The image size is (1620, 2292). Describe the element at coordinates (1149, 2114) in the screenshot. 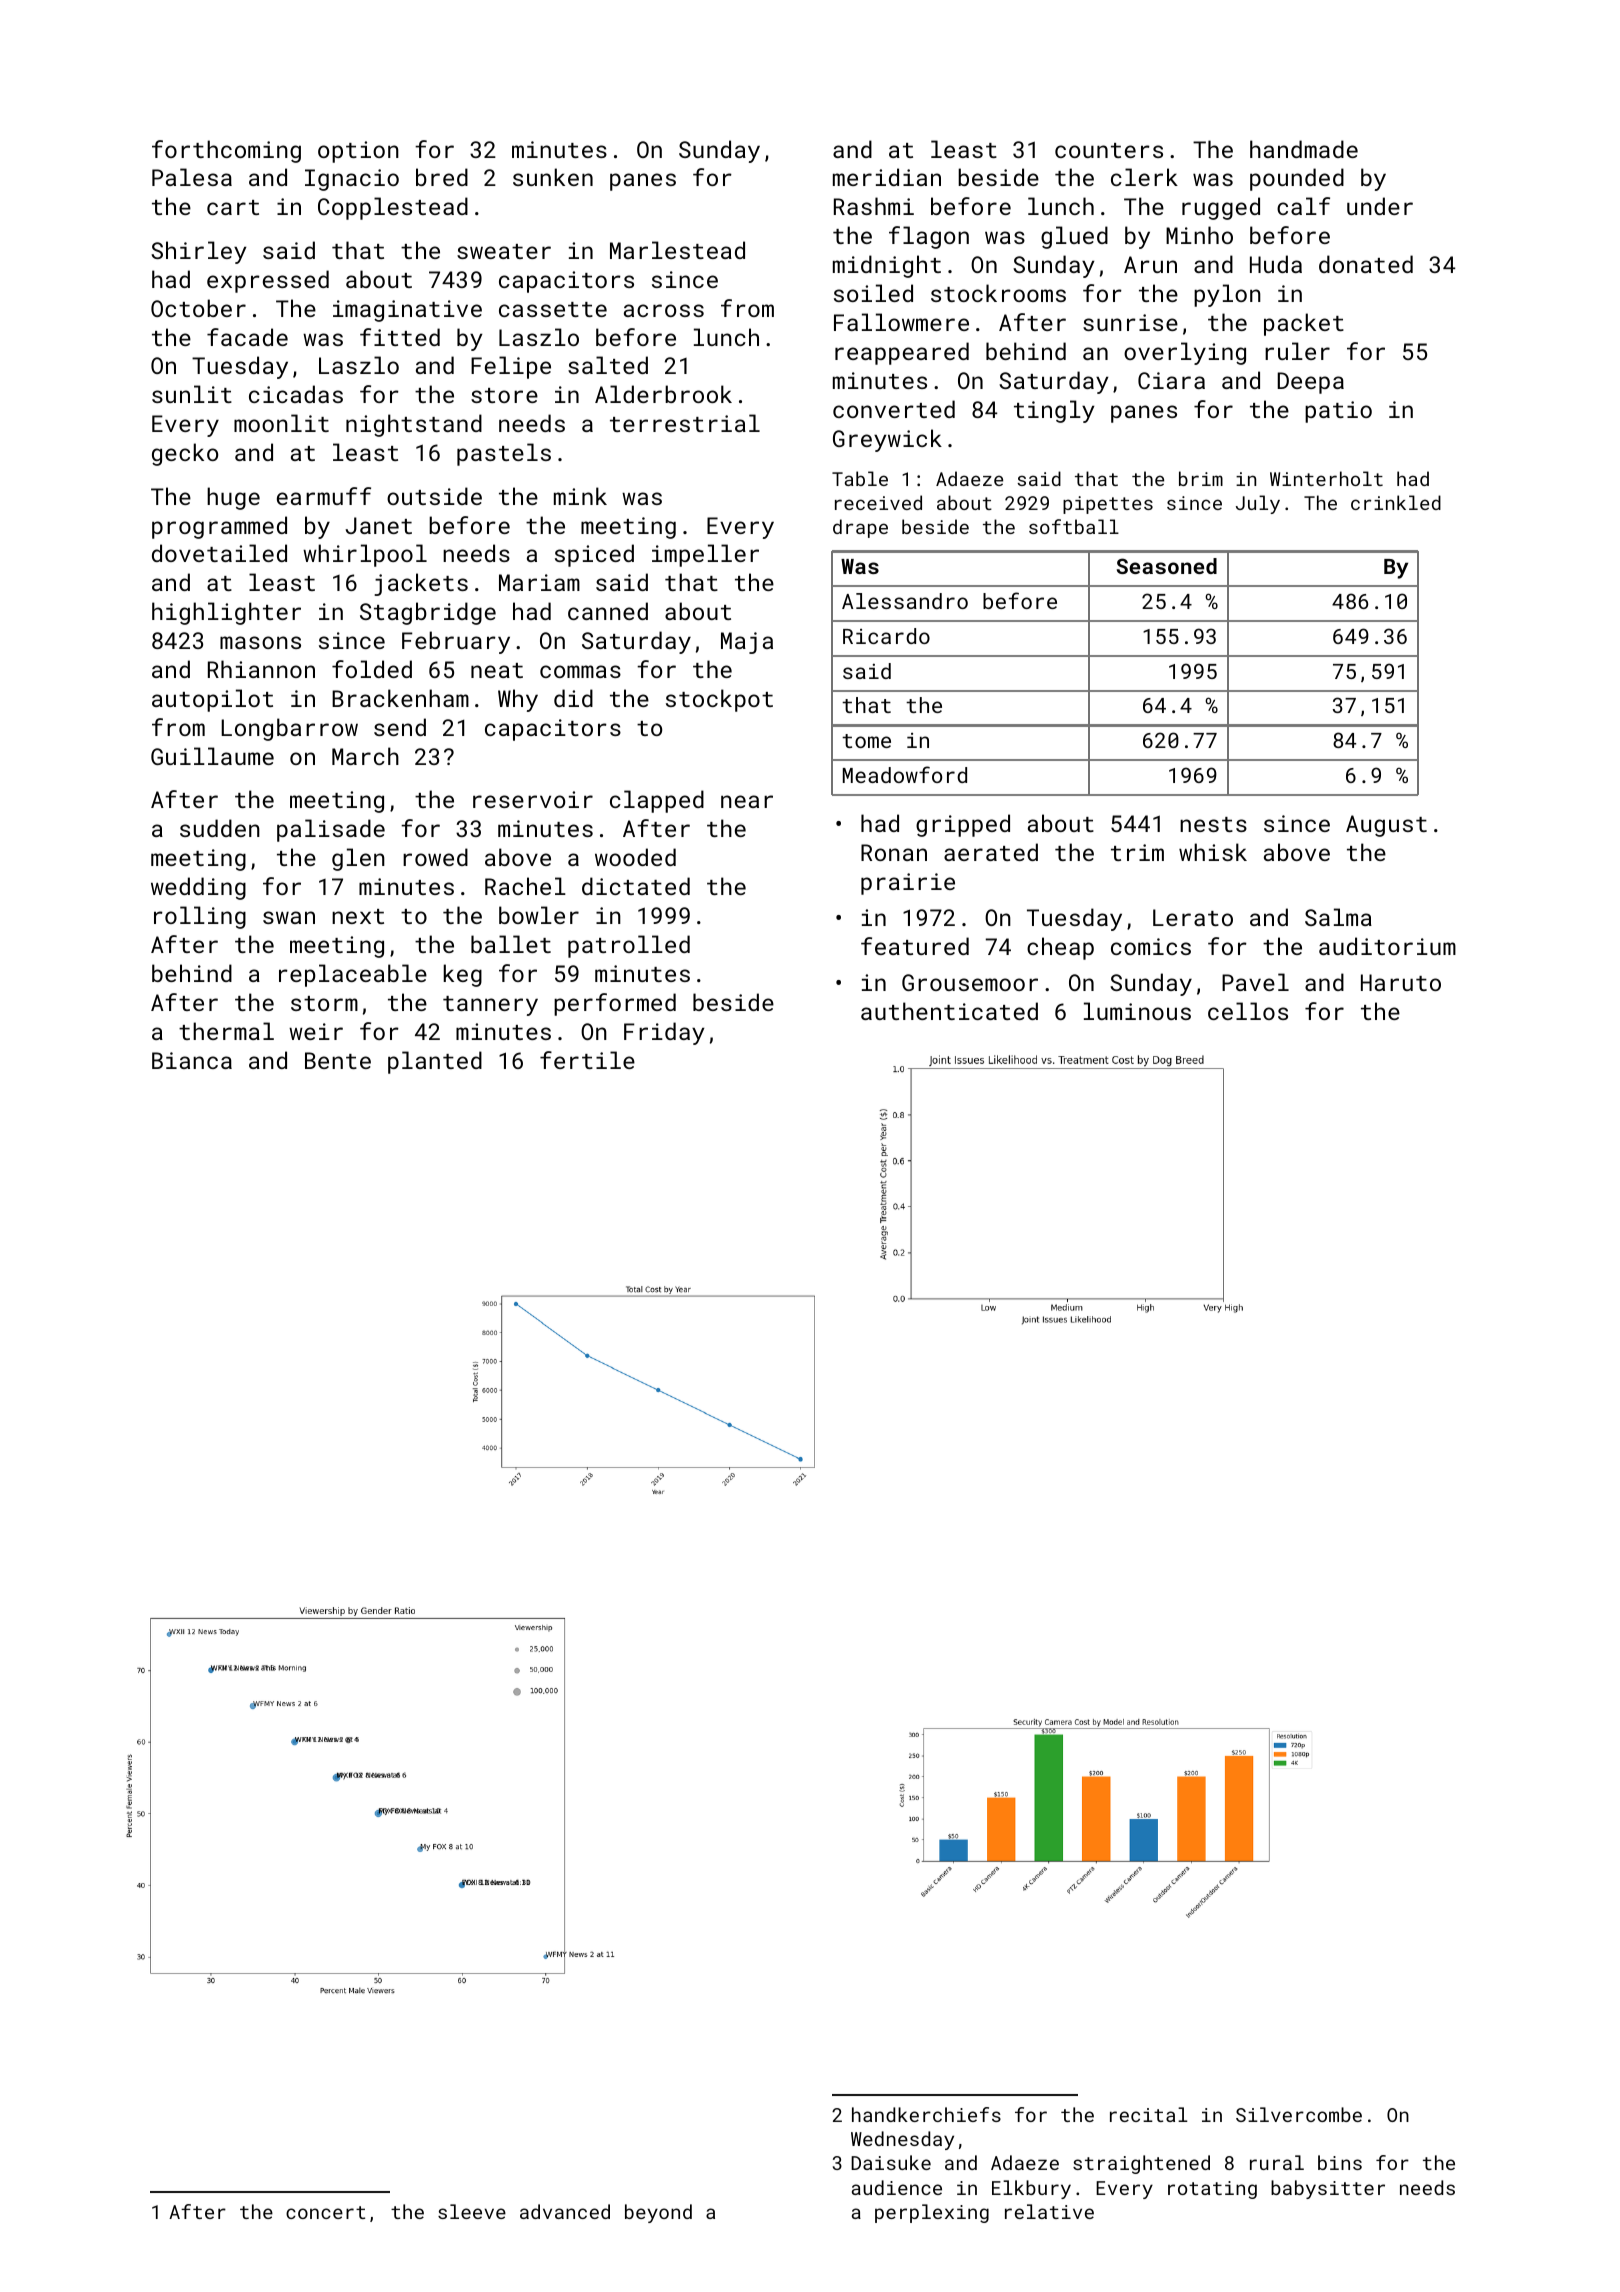

I see `recital` at that location.
